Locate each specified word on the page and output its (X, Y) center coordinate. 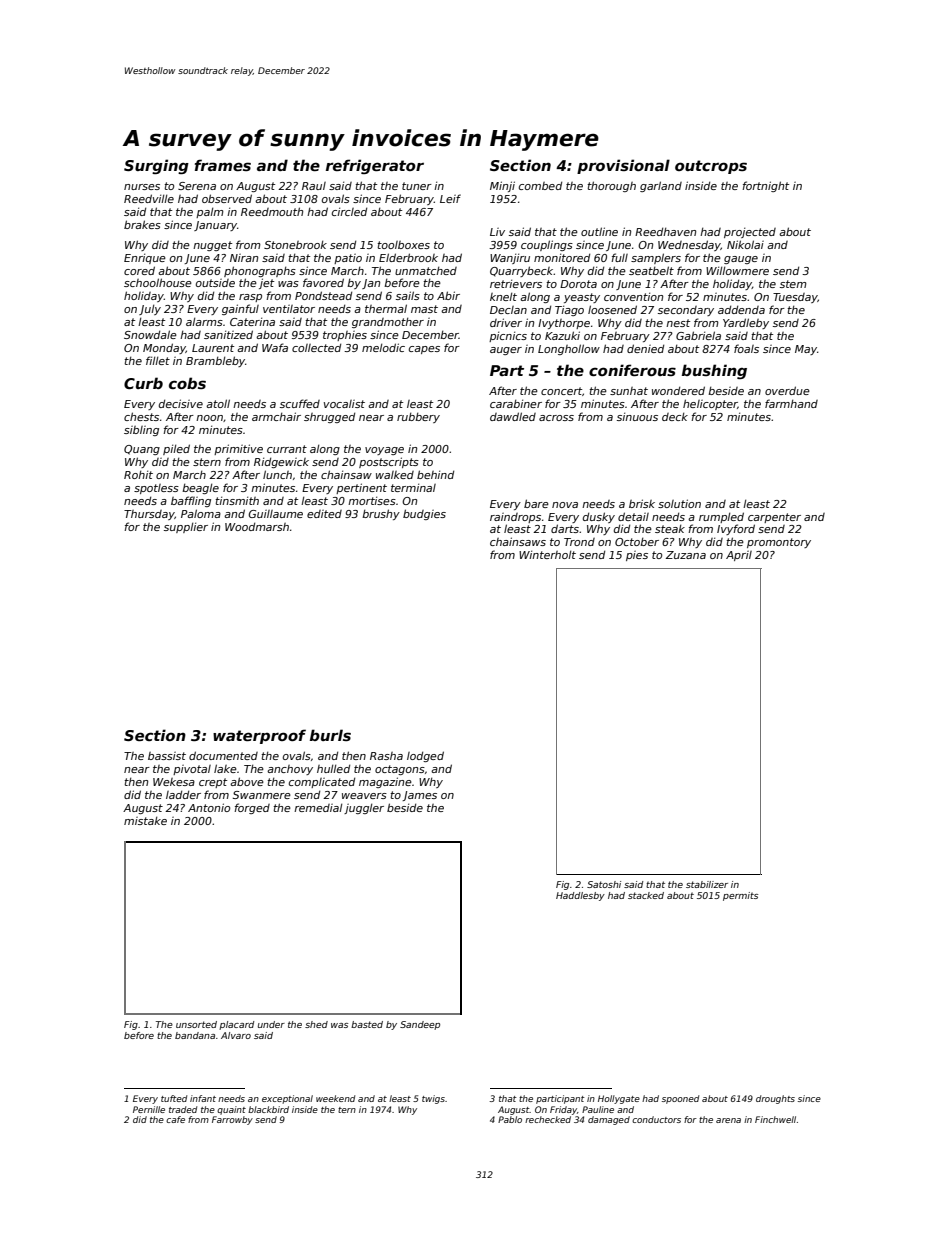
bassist (167, 756)
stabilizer (707, 884)
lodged (425, 756)
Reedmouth (272, 211)
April (739, 556)
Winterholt (547, 554)
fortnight (765, 186)
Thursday (149, 515)
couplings (547, 245)
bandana (195, 1035)
